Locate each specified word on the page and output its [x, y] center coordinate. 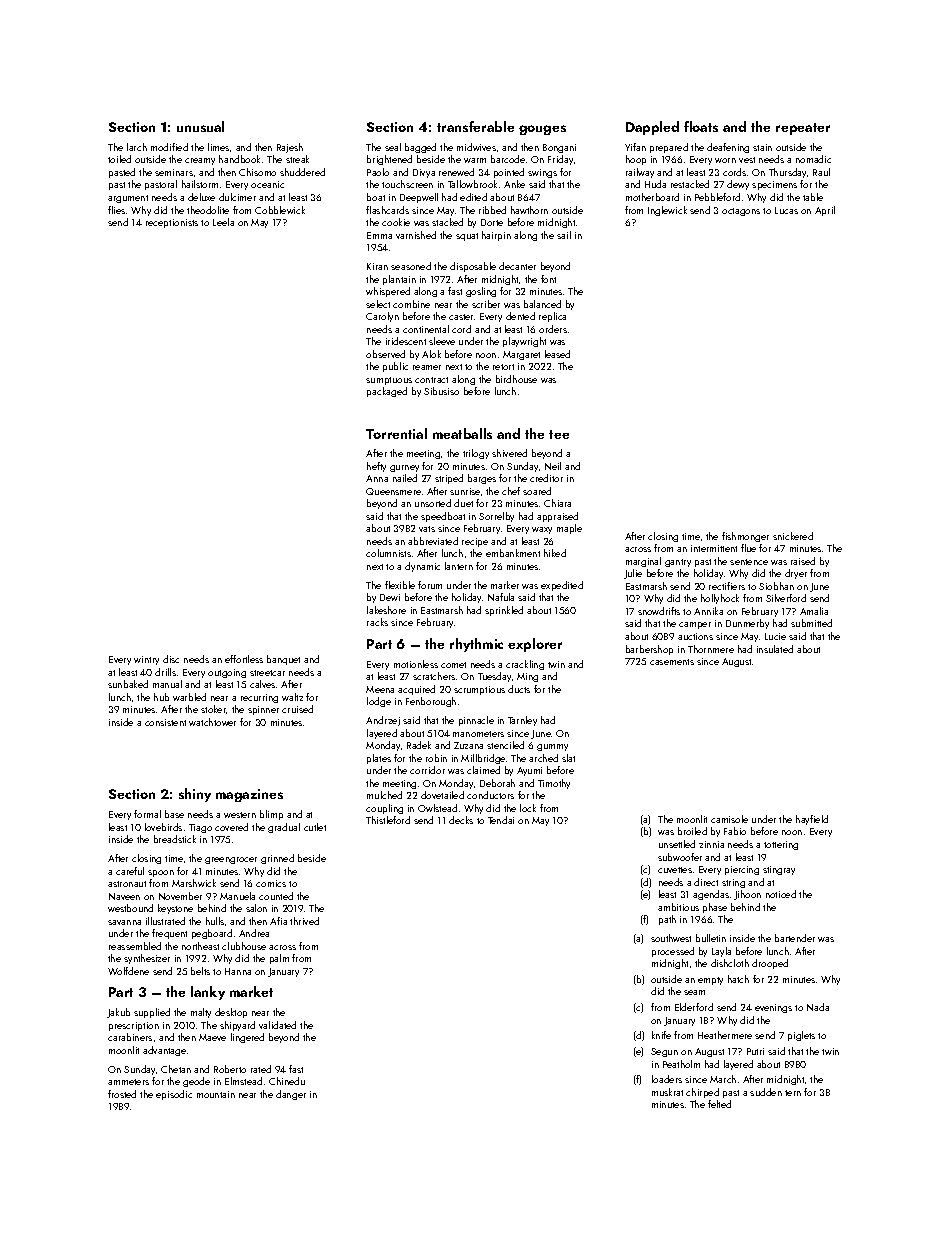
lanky [208, 993]
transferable [475, 126]
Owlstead [437, 808]
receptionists [172, 223]
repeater [803, 129]
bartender [795, 938]
